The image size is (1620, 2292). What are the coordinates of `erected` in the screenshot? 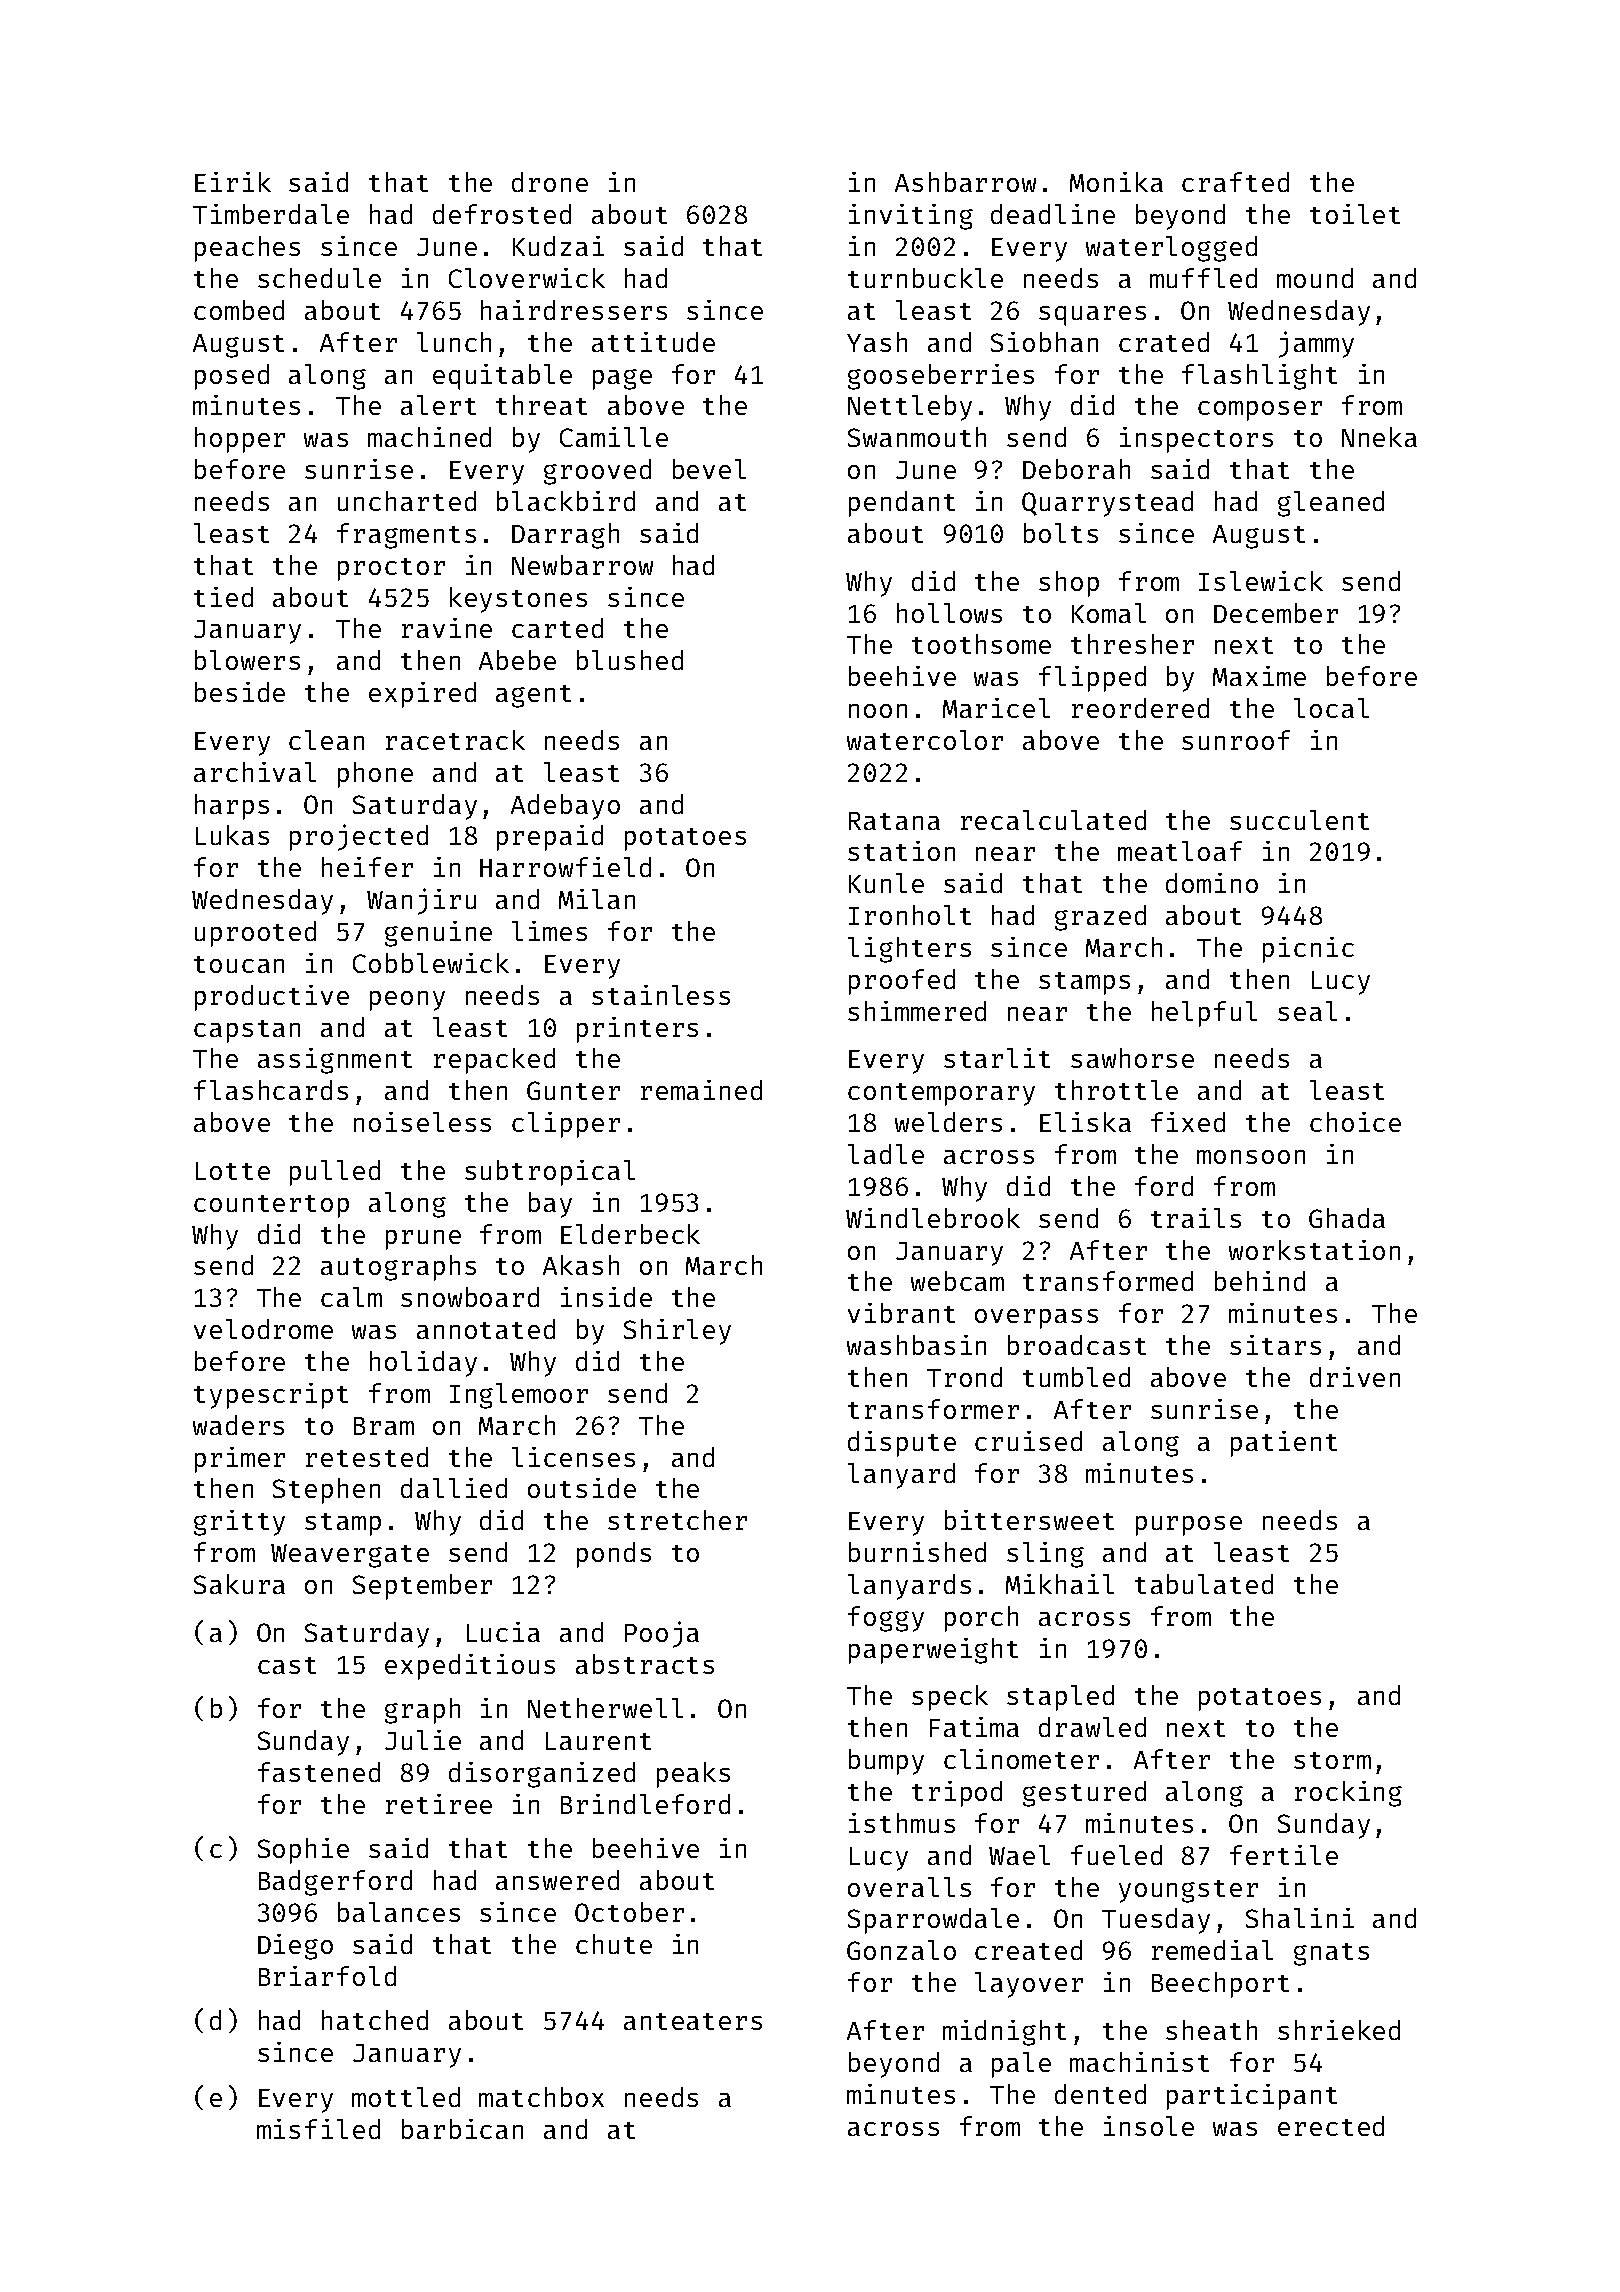 It's located at (1331, 2126).
